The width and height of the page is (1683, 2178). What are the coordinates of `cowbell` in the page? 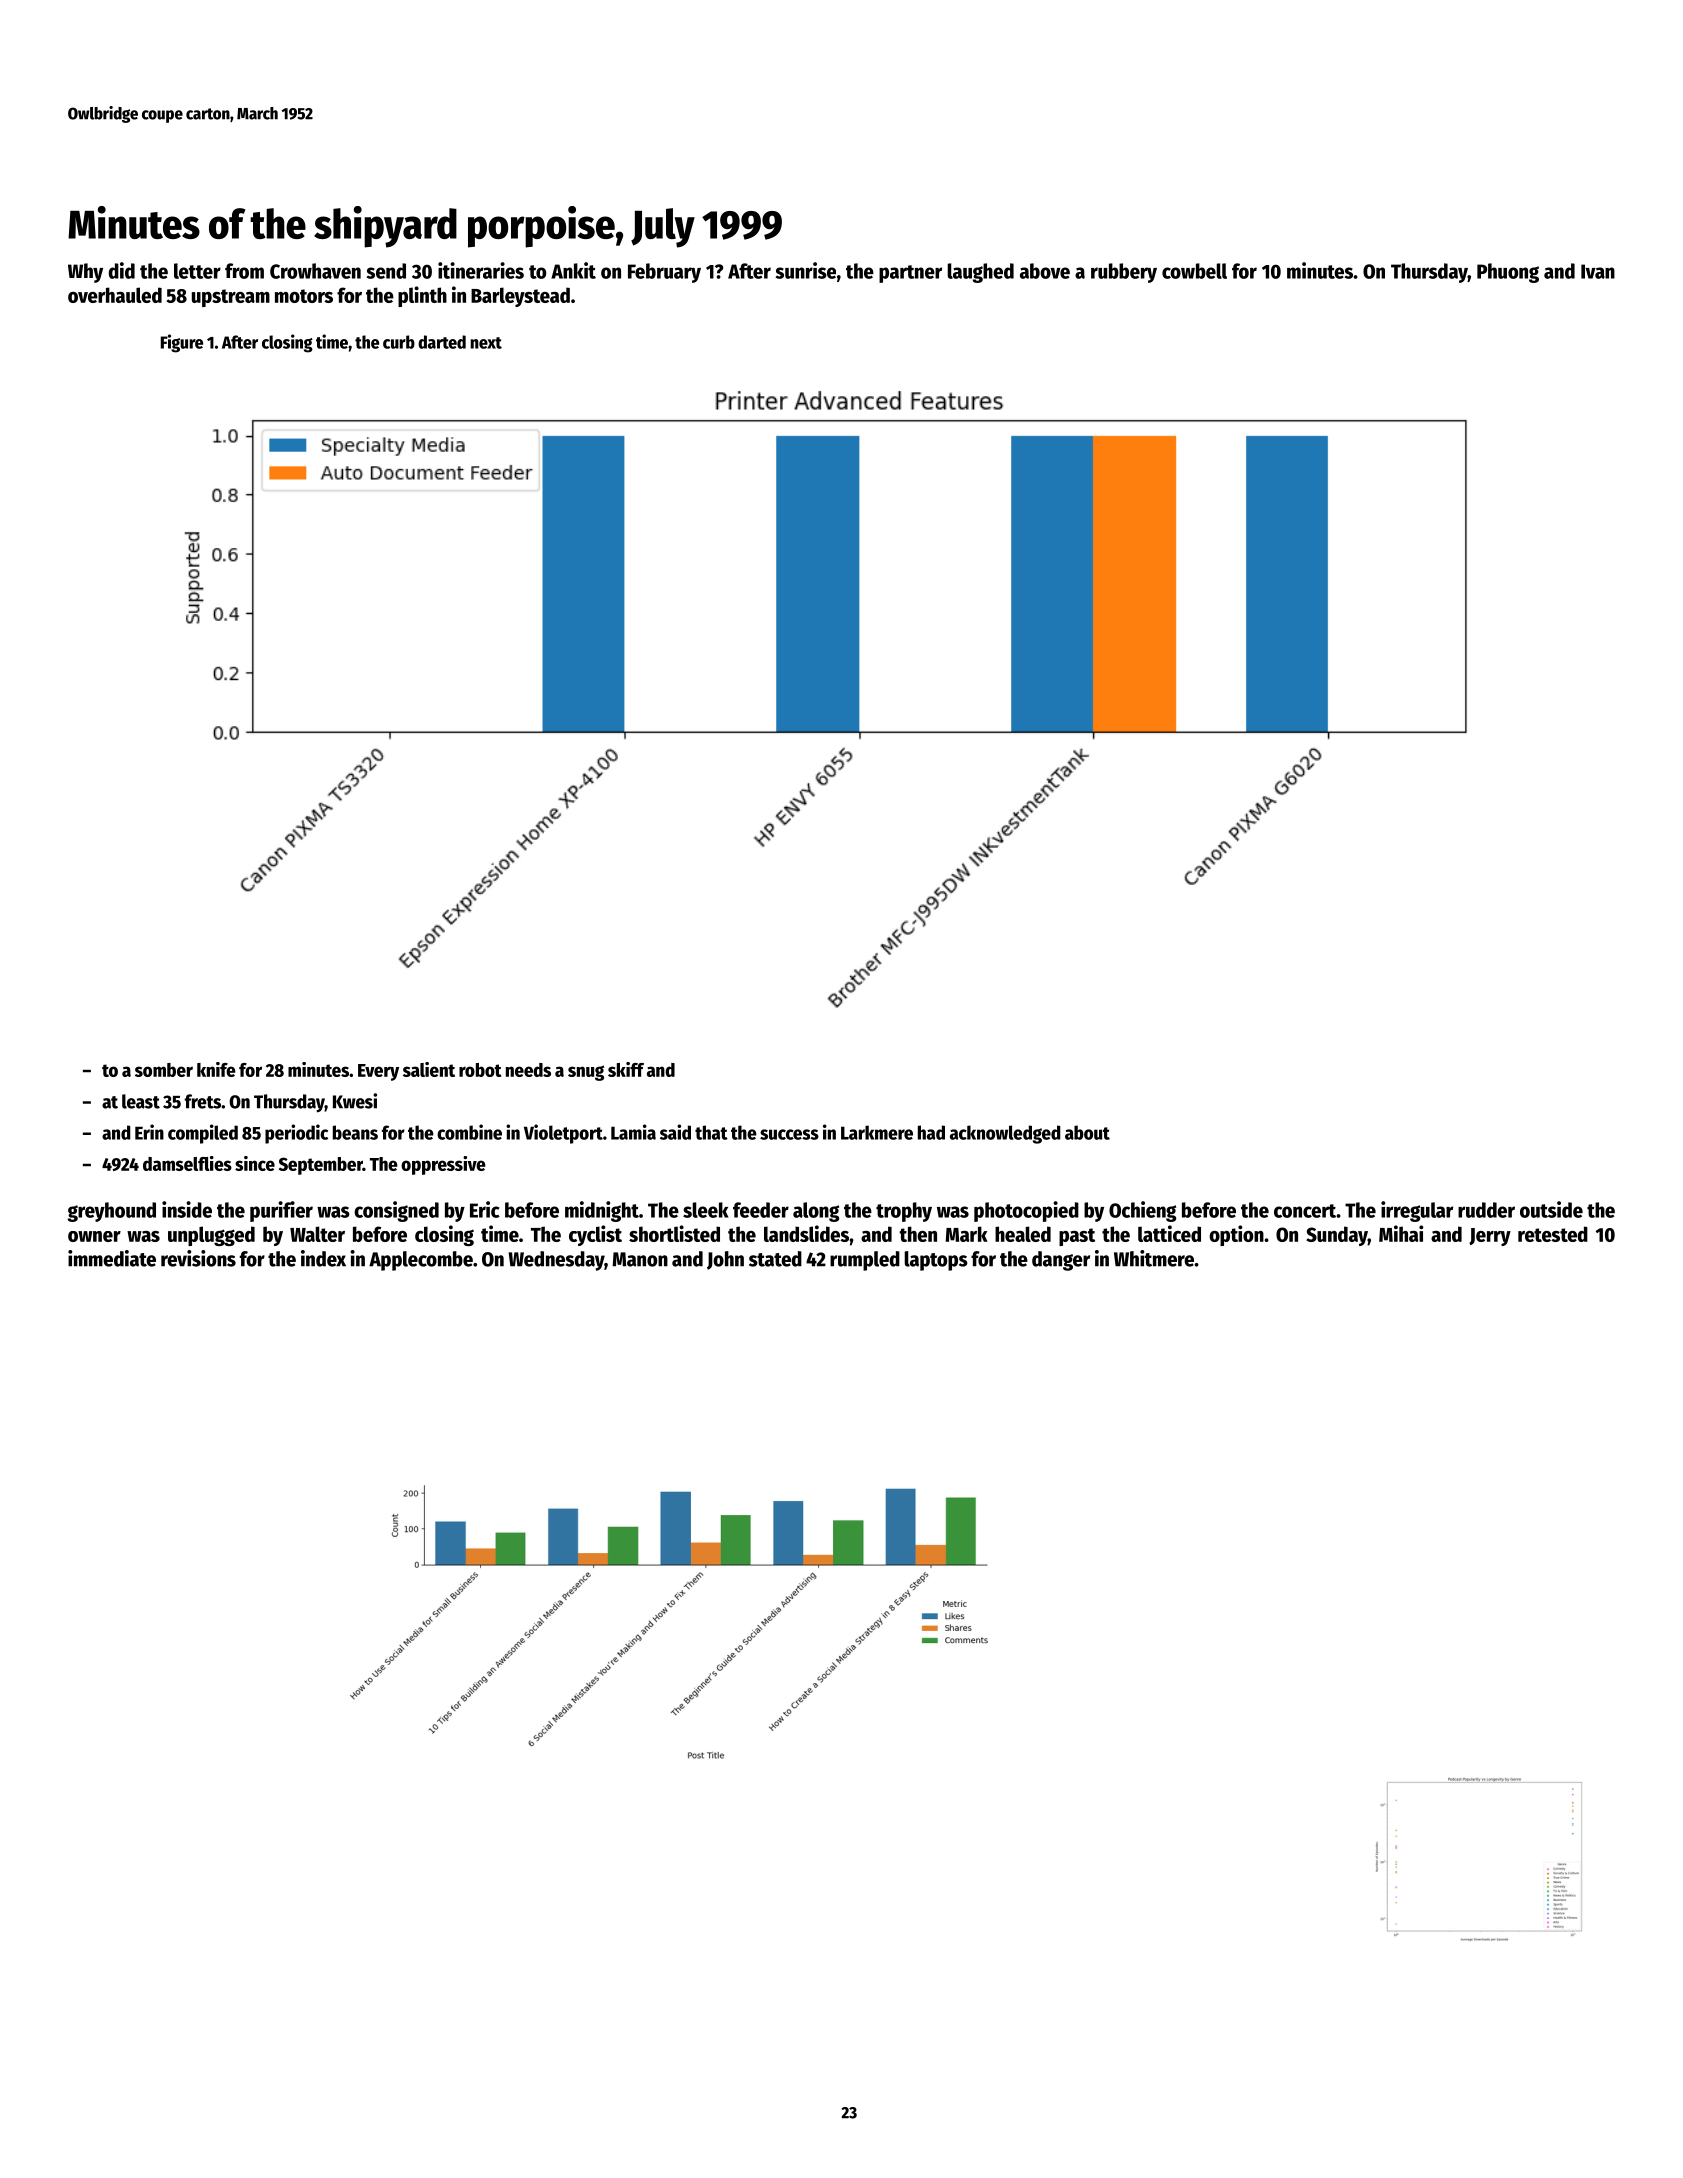 It's located at (1194, 271).
